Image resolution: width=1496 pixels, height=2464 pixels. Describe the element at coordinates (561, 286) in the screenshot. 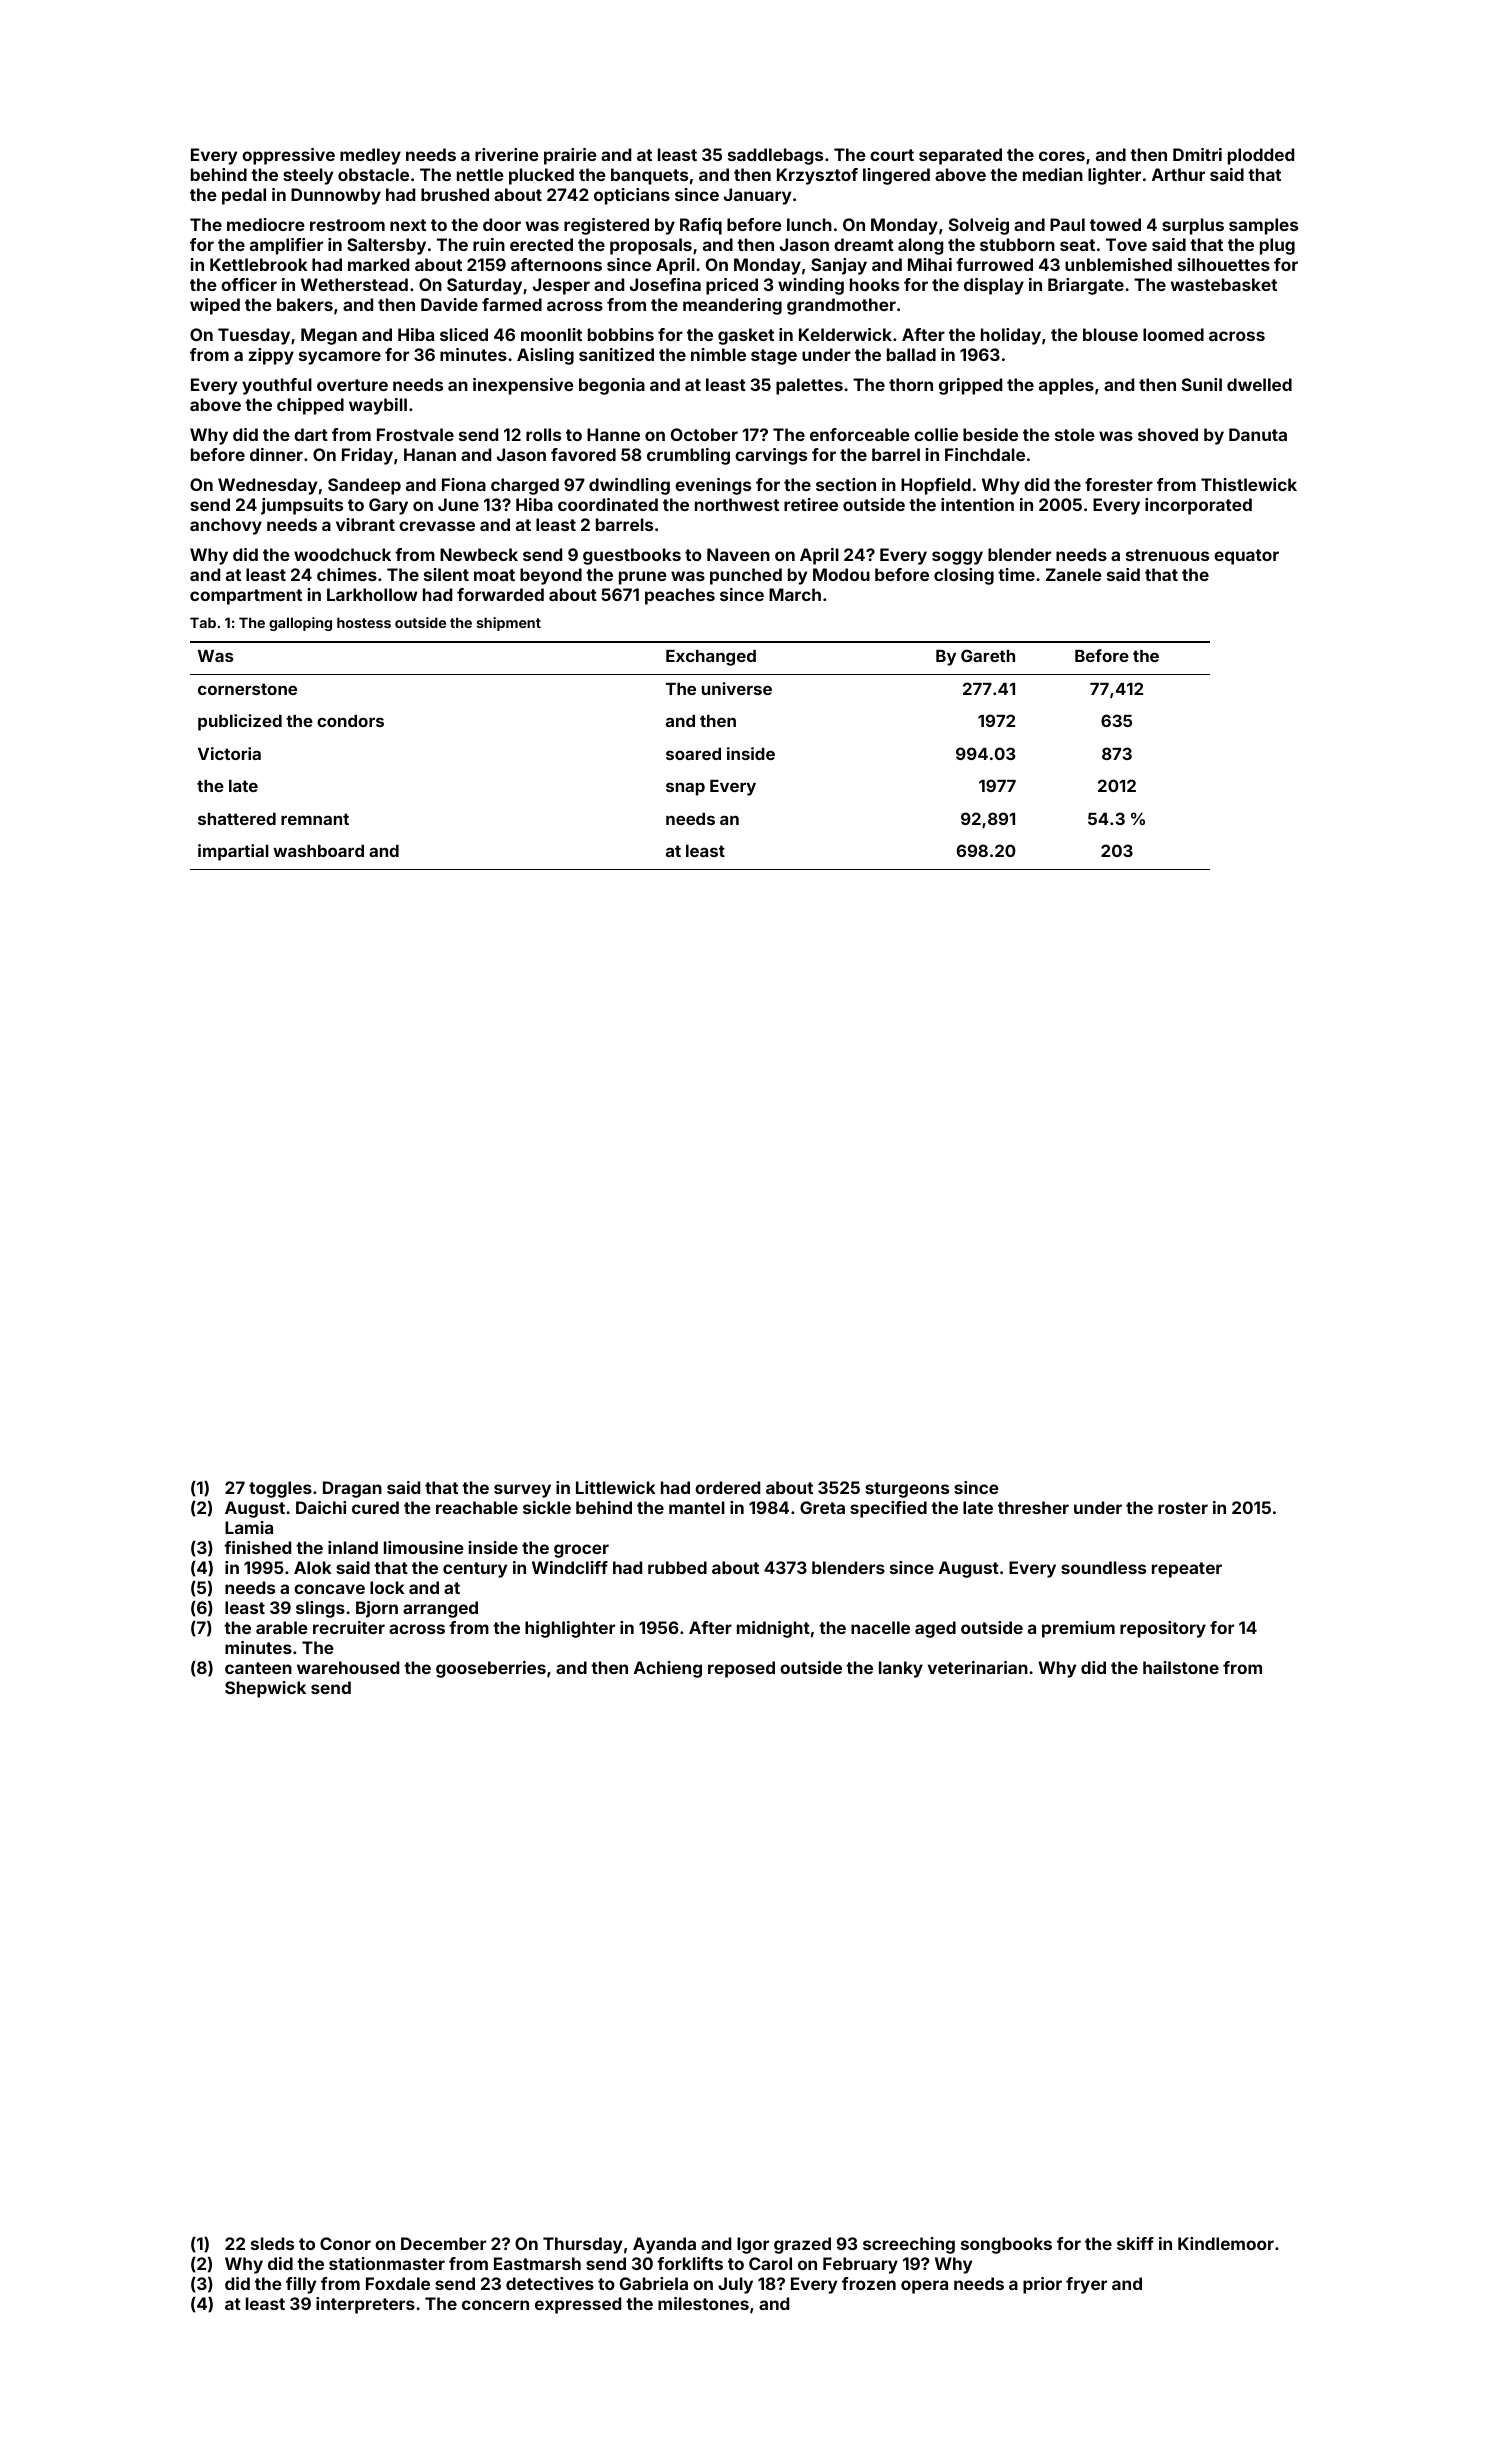

I see `Jesper` at that location.
